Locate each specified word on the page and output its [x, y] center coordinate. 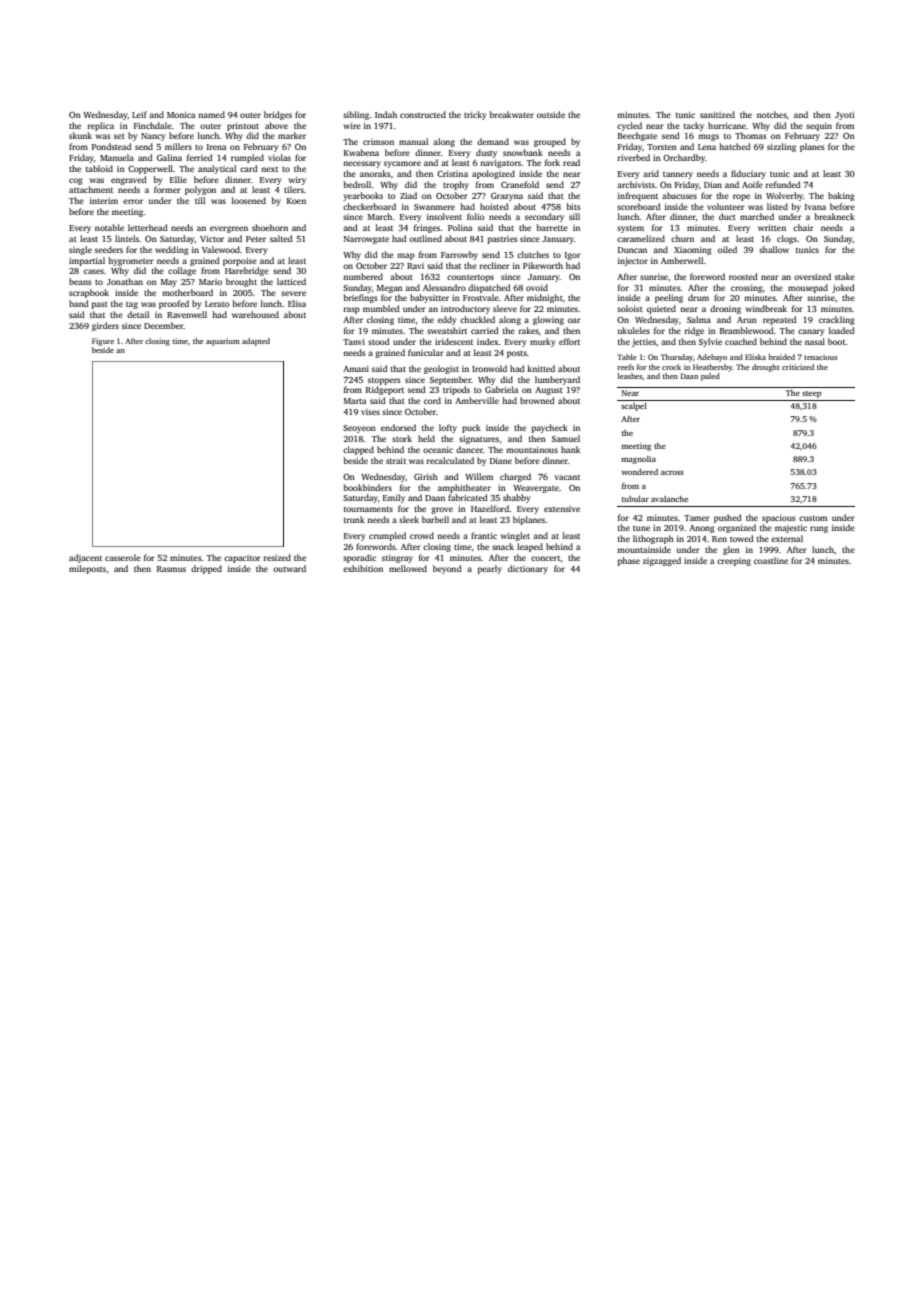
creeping [734, 562]
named [211, 114]
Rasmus [171, 569]
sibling [356, 115]
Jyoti [844, 115]
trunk [354, 519]
